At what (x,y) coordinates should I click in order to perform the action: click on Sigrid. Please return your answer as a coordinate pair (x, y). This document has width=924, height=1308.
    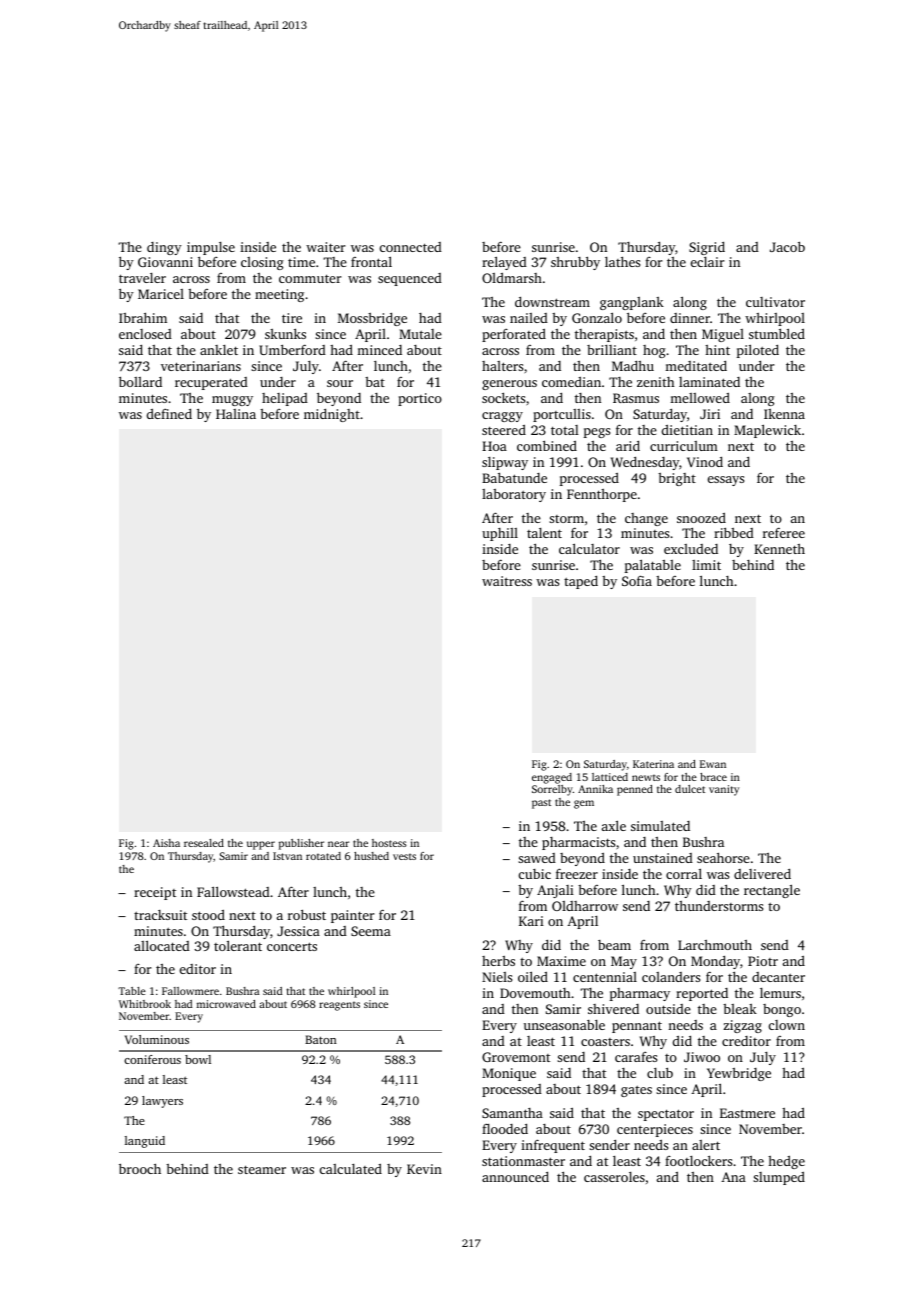
    Looking at the image, I should click on (707, 248).
